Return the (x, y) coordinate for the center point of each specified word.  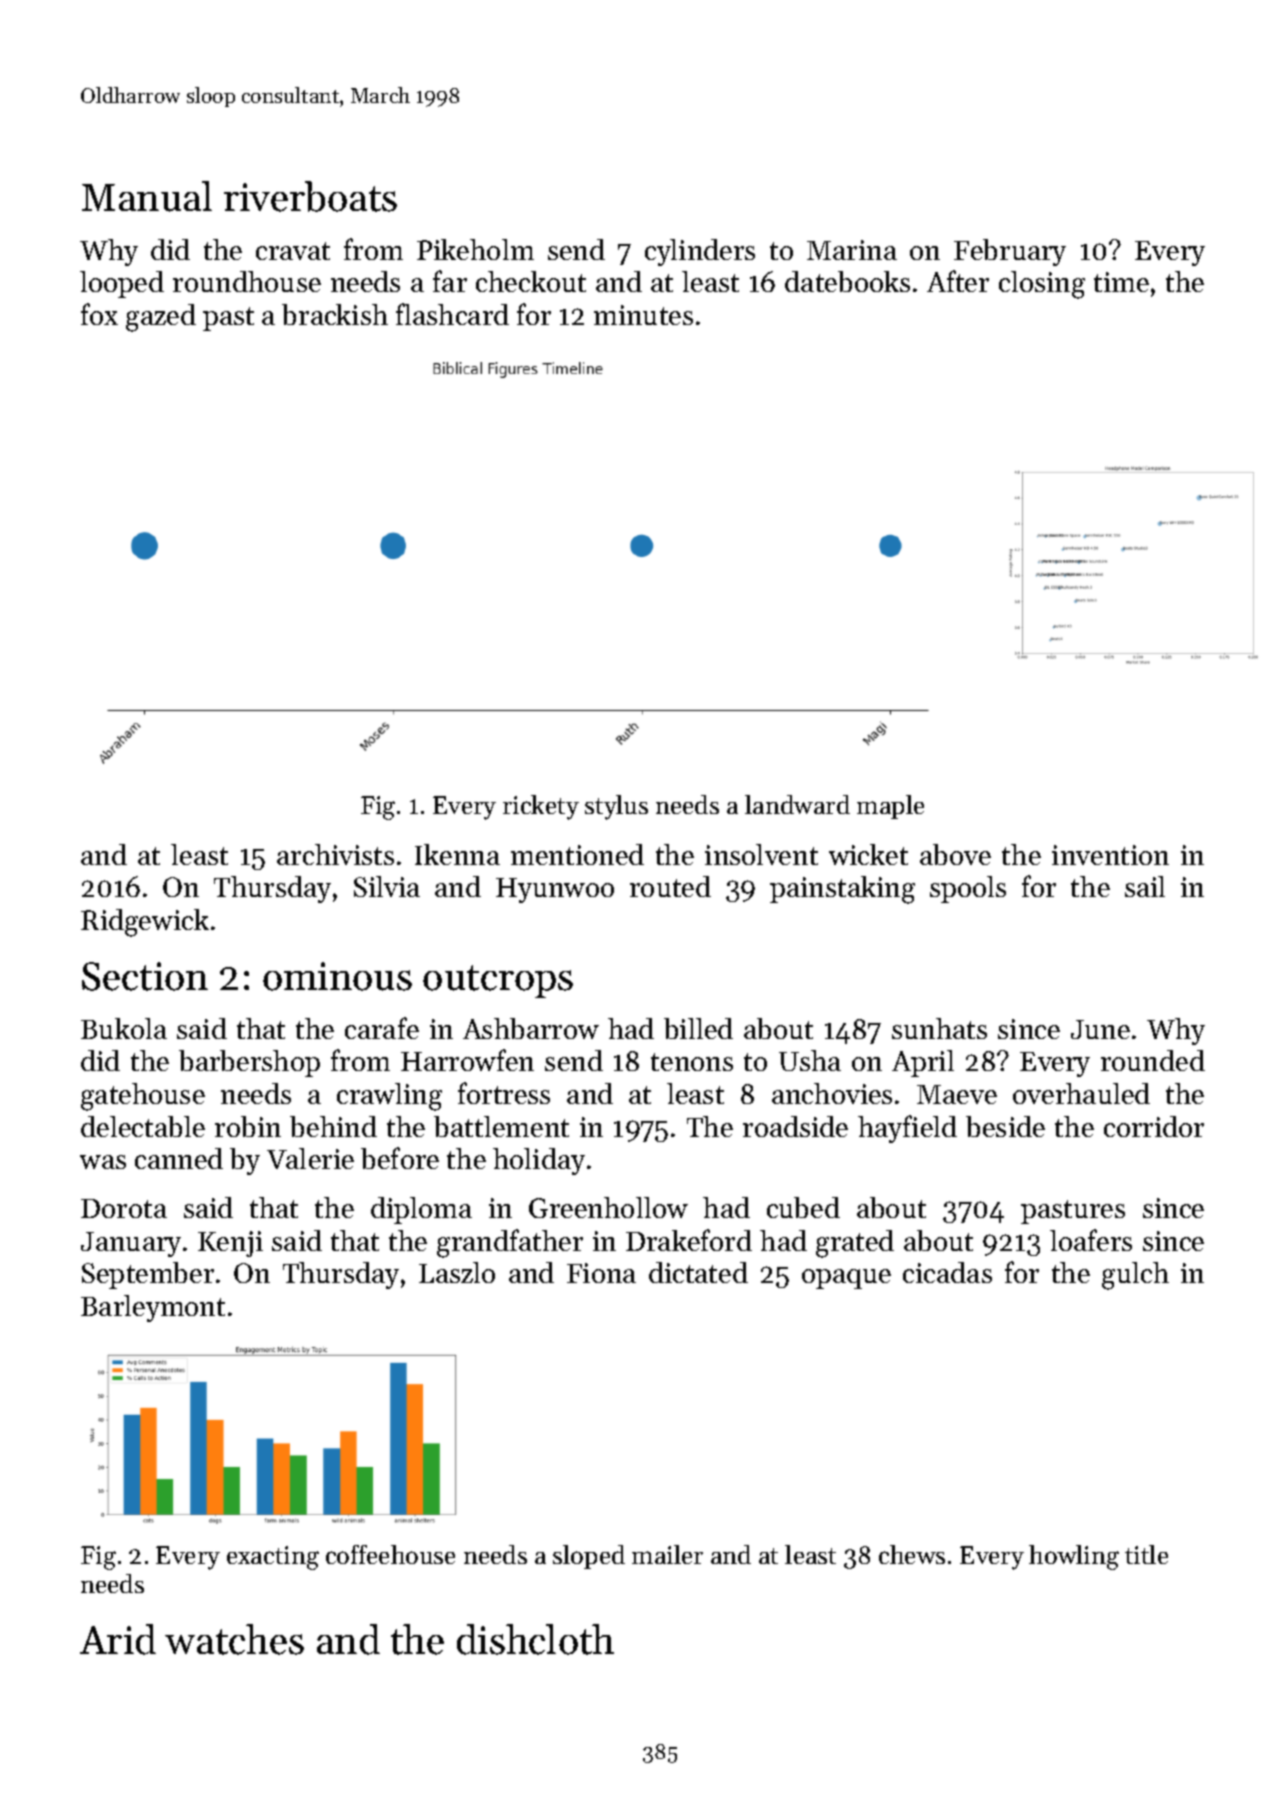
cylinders (700, 252)
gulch (1135, 1276)
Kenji (230, 1244)
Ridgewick (145, 923)
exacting (273, 1558)
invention (1110, 855)
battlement (501, 1126)
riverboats (310, 196)
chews (912, 1554)
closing (1042, 285)
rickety (541, 807)
